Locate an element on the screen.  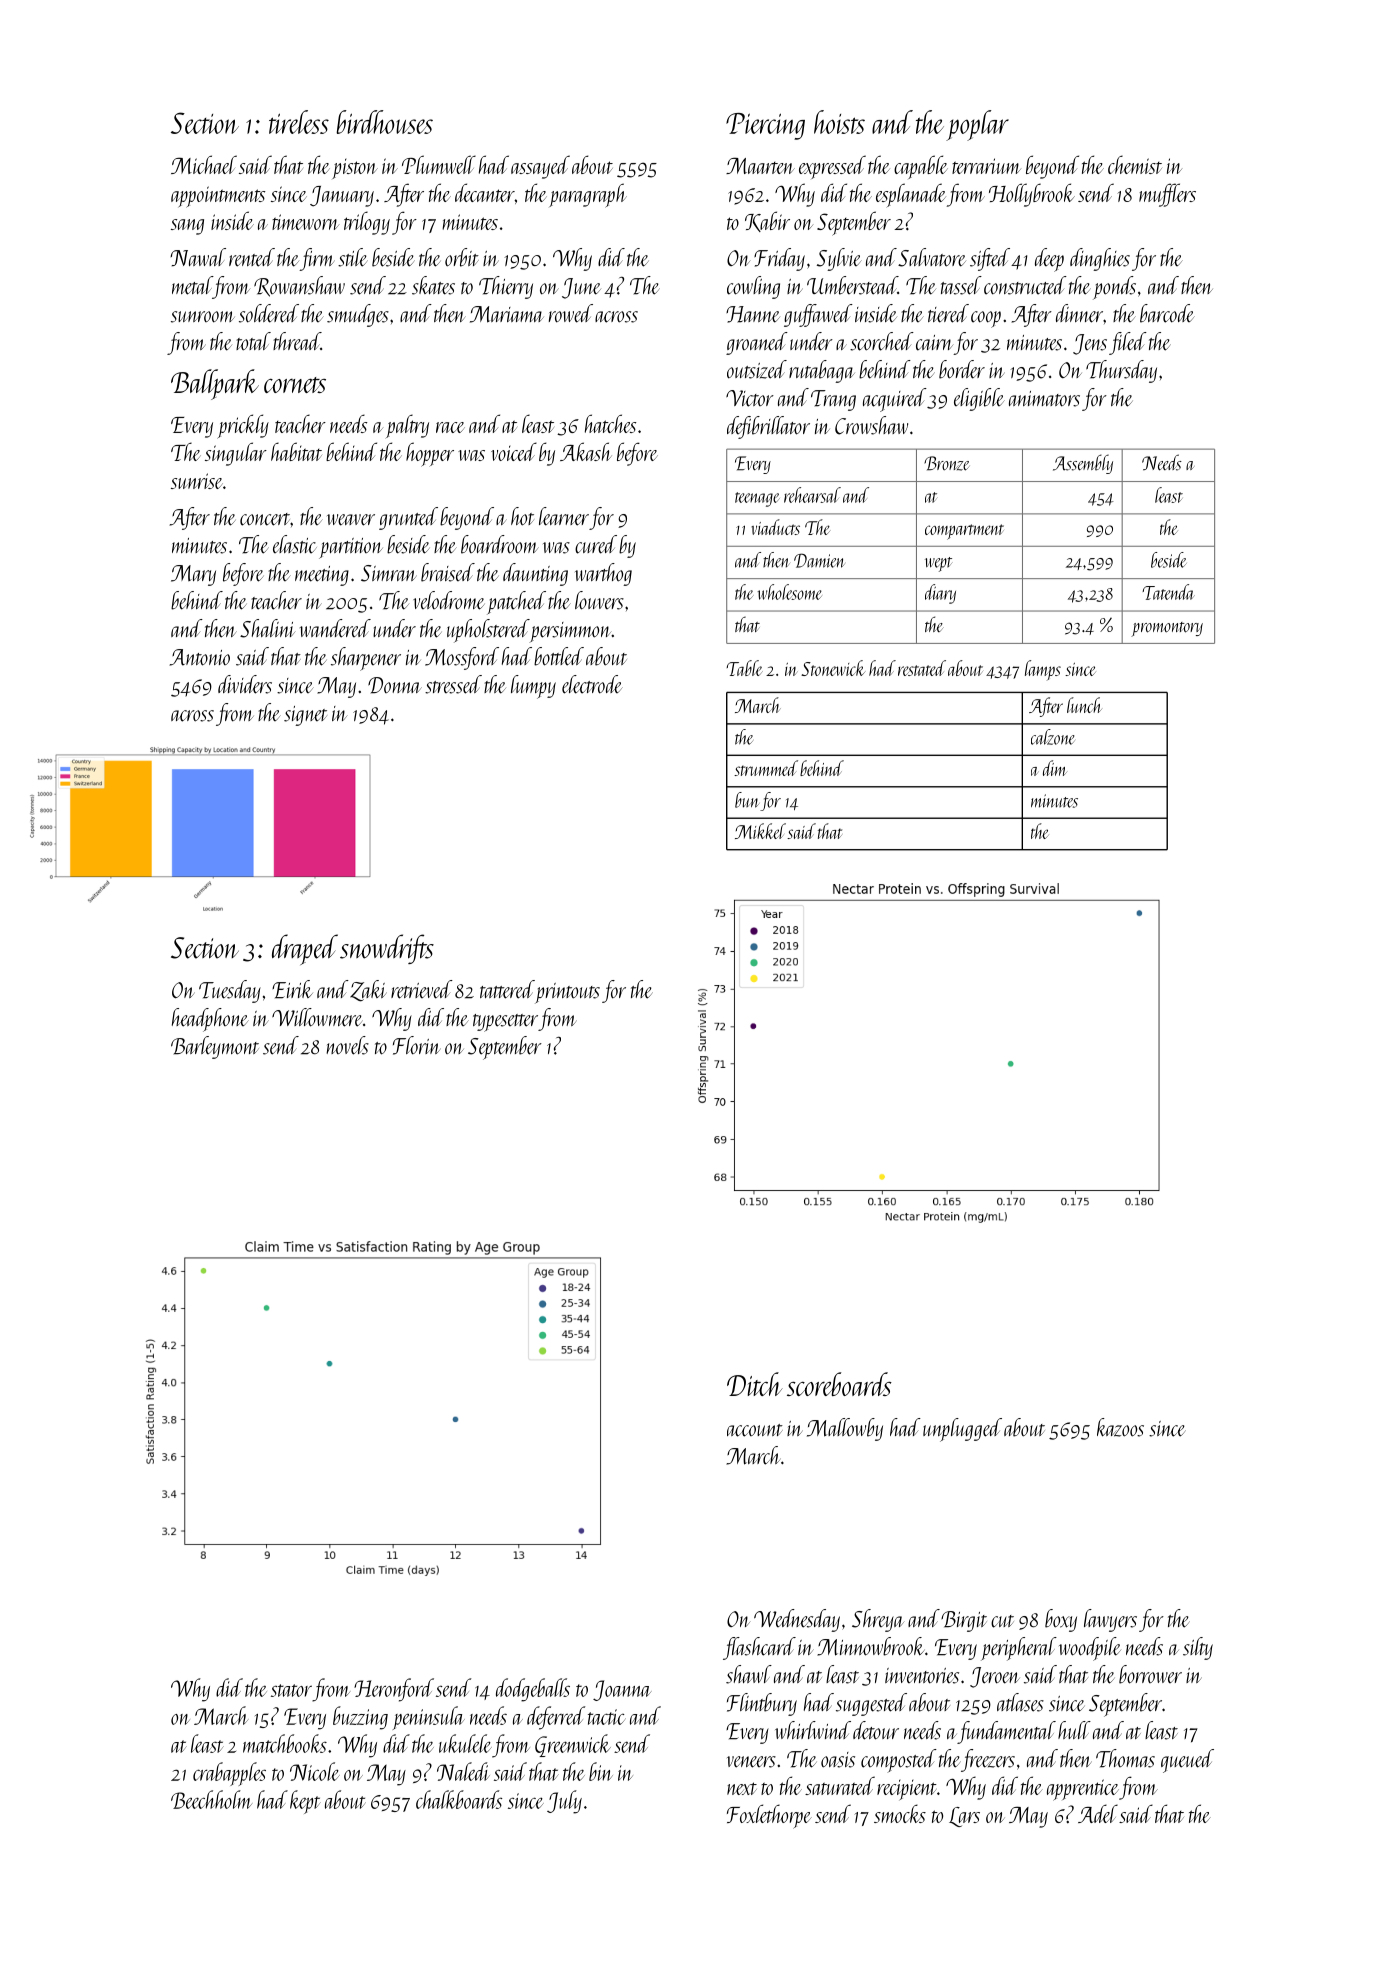
Foxlethorpe is located at coordinates (769, 1816).
